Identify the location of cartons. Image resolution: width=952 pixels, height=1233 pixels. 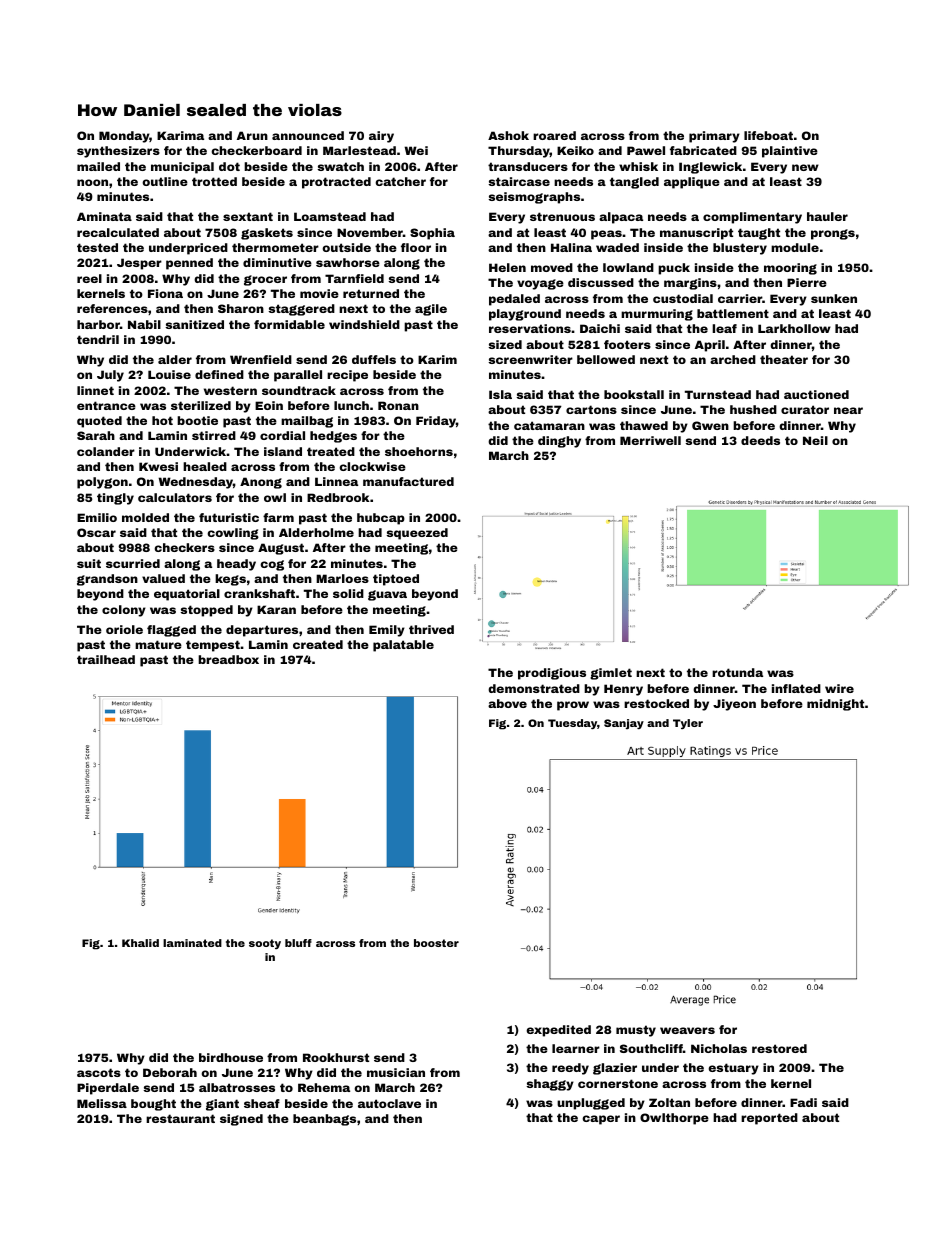
(591, 409).
